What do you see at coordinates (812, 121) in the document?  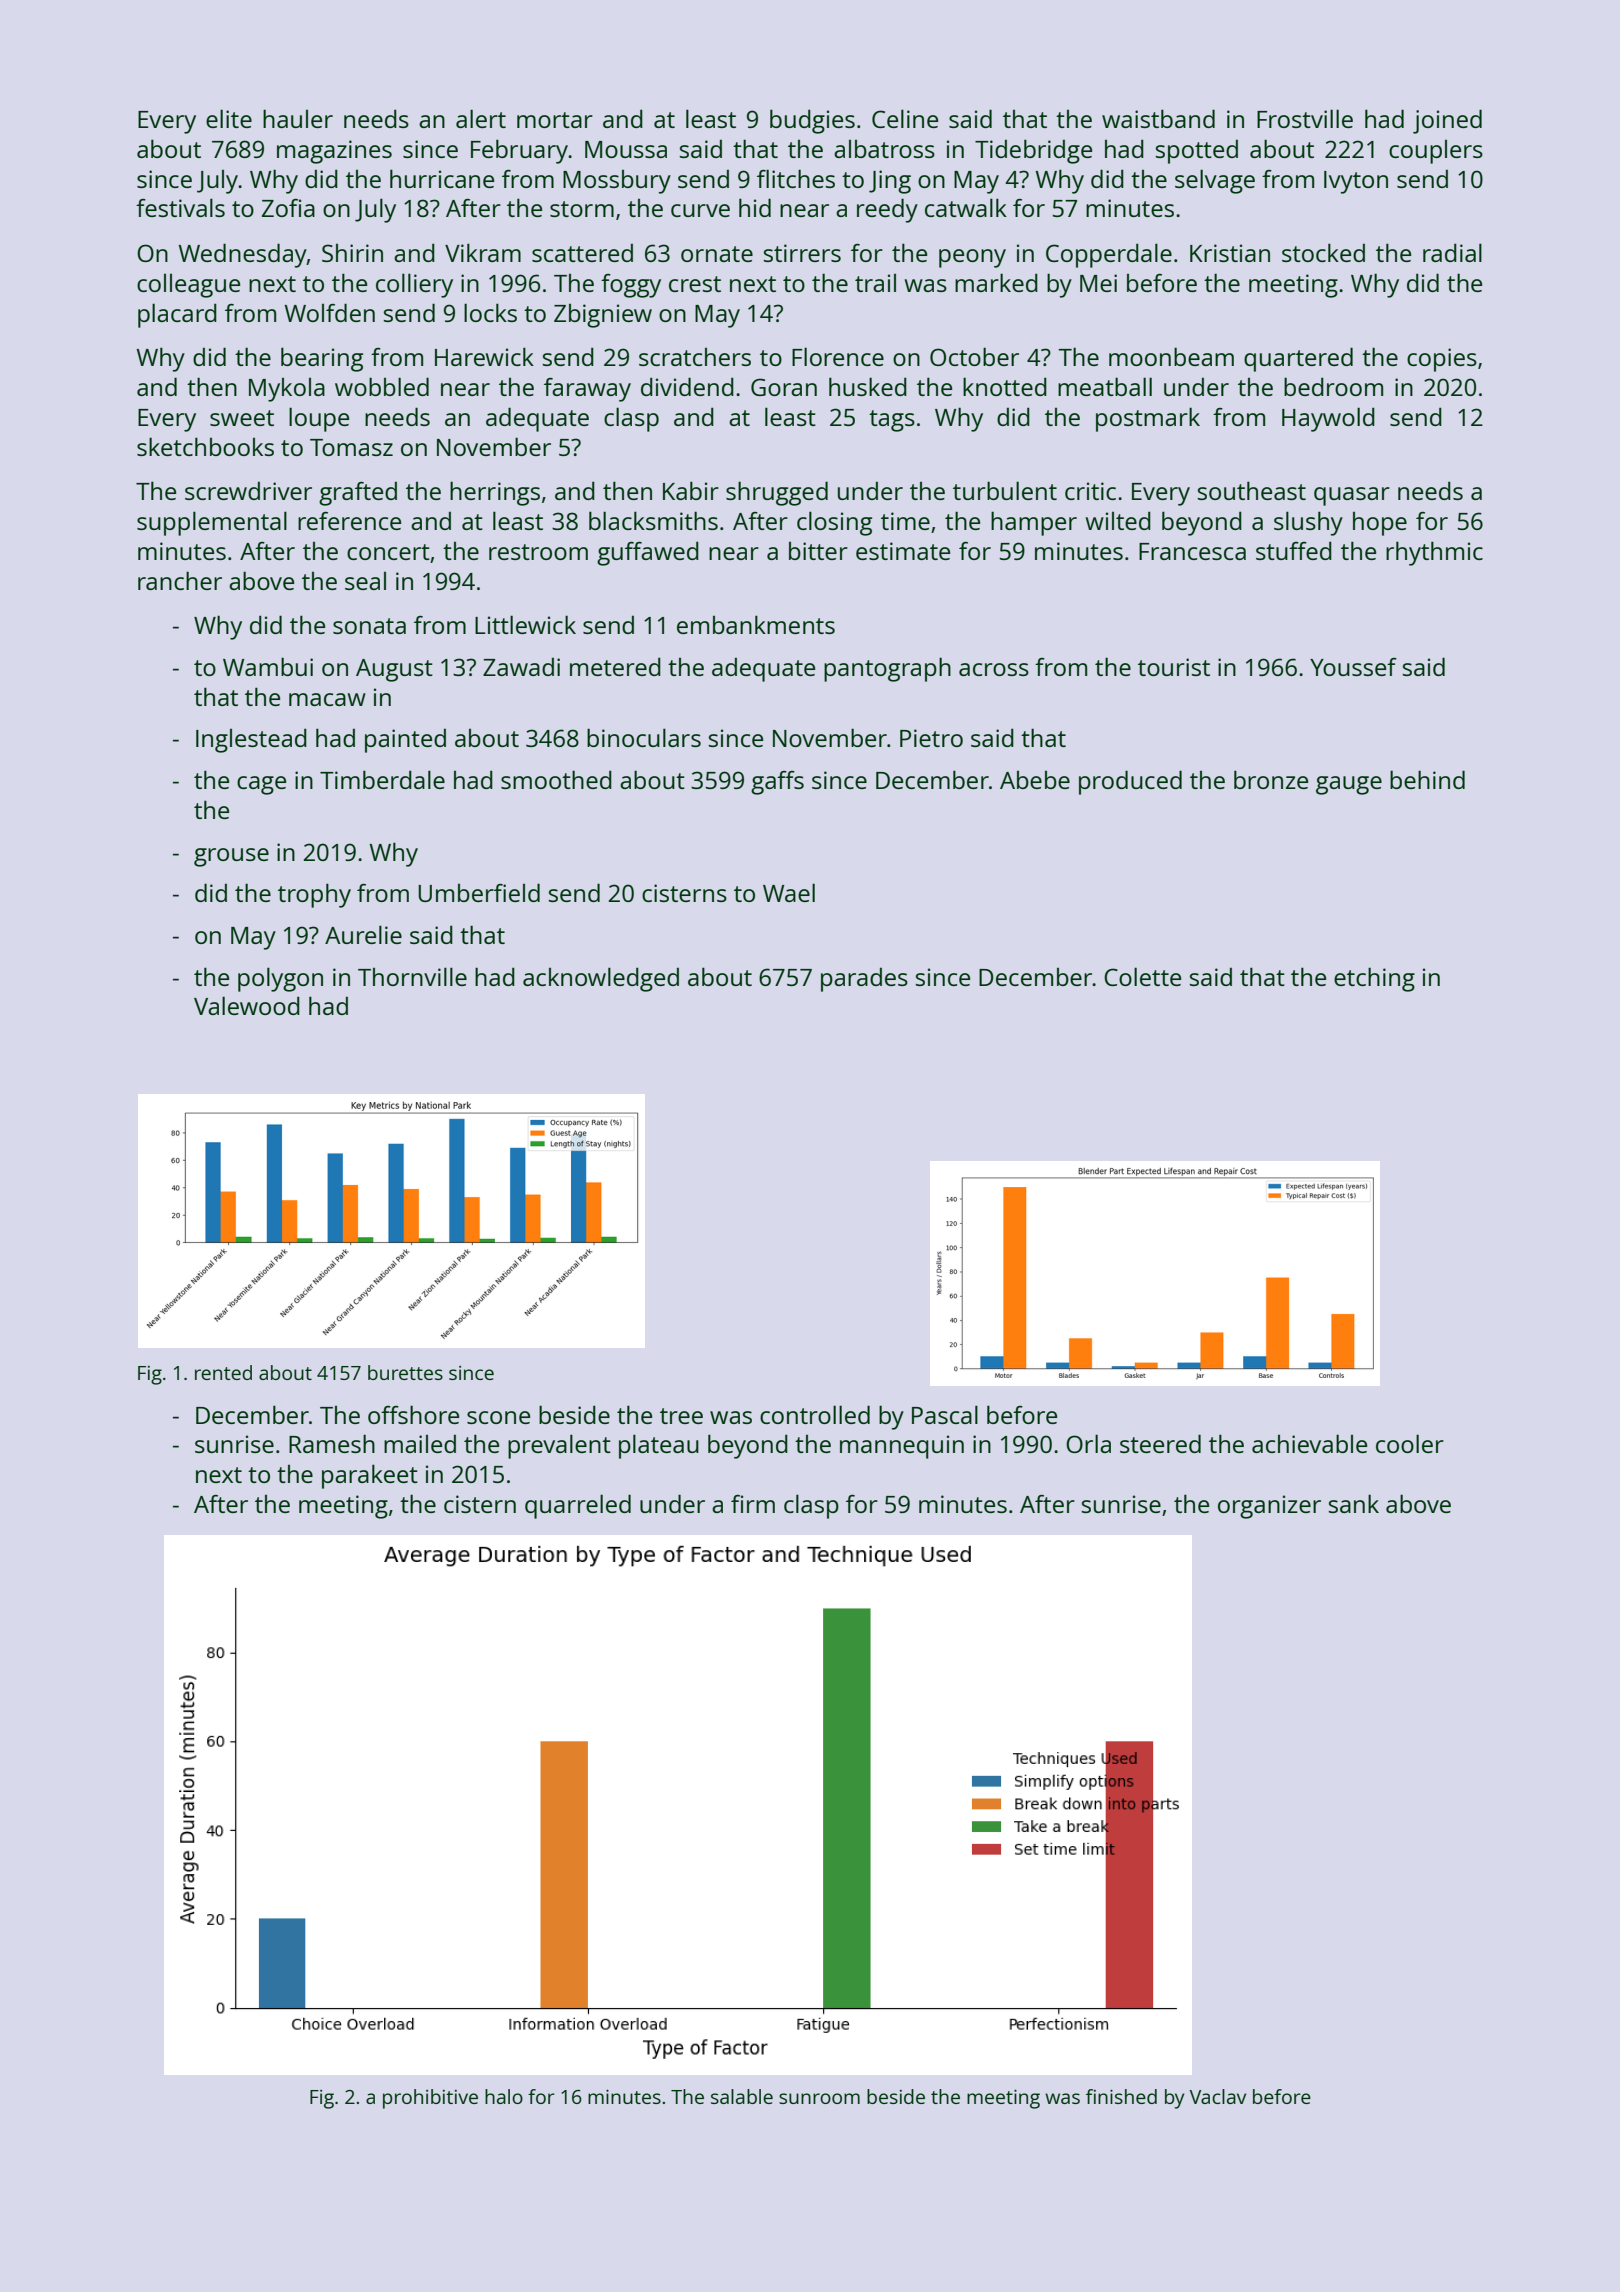 I see `budgies` at bounding box center [812, 121].
